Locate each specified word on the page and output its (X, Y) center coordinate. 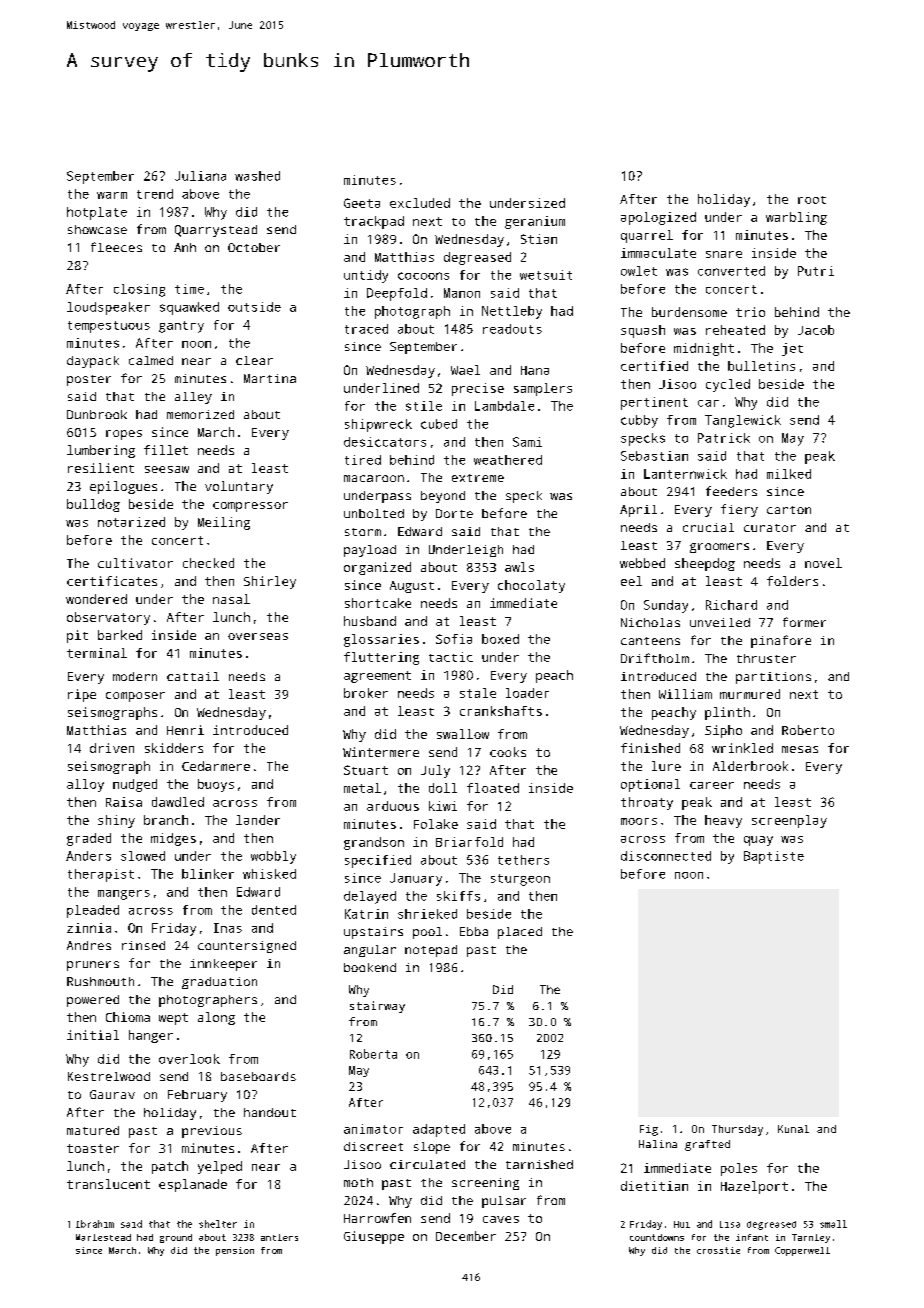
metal (362, 788)
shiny (116, 821)
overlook (189, 1059)
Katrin (366, 914)
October (254, 247)
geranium (535, 222)
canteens (650, 641)
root (812, 200)
